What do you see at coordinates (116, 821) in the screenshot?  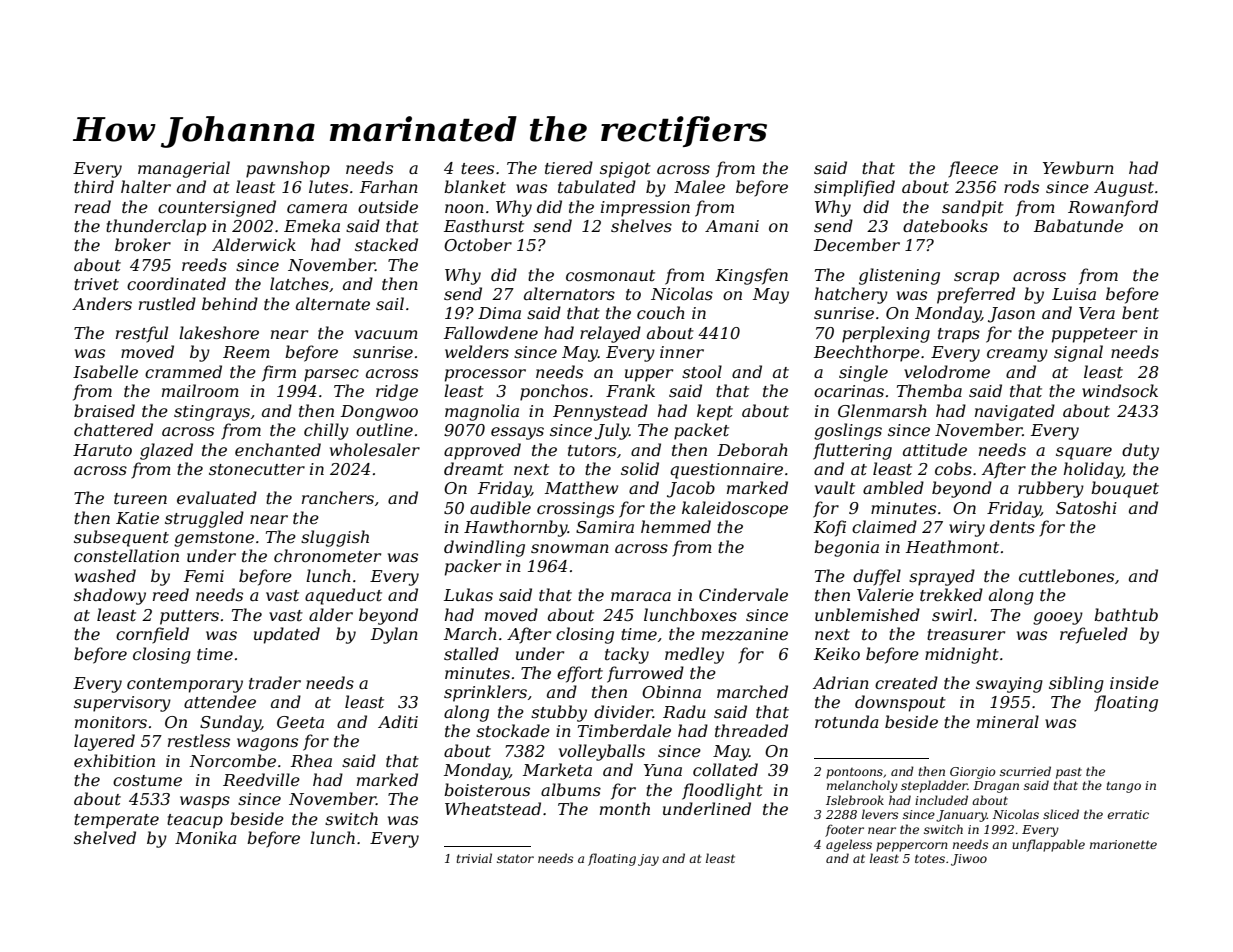 I see `temperate` at bounding box center [116, 821].
